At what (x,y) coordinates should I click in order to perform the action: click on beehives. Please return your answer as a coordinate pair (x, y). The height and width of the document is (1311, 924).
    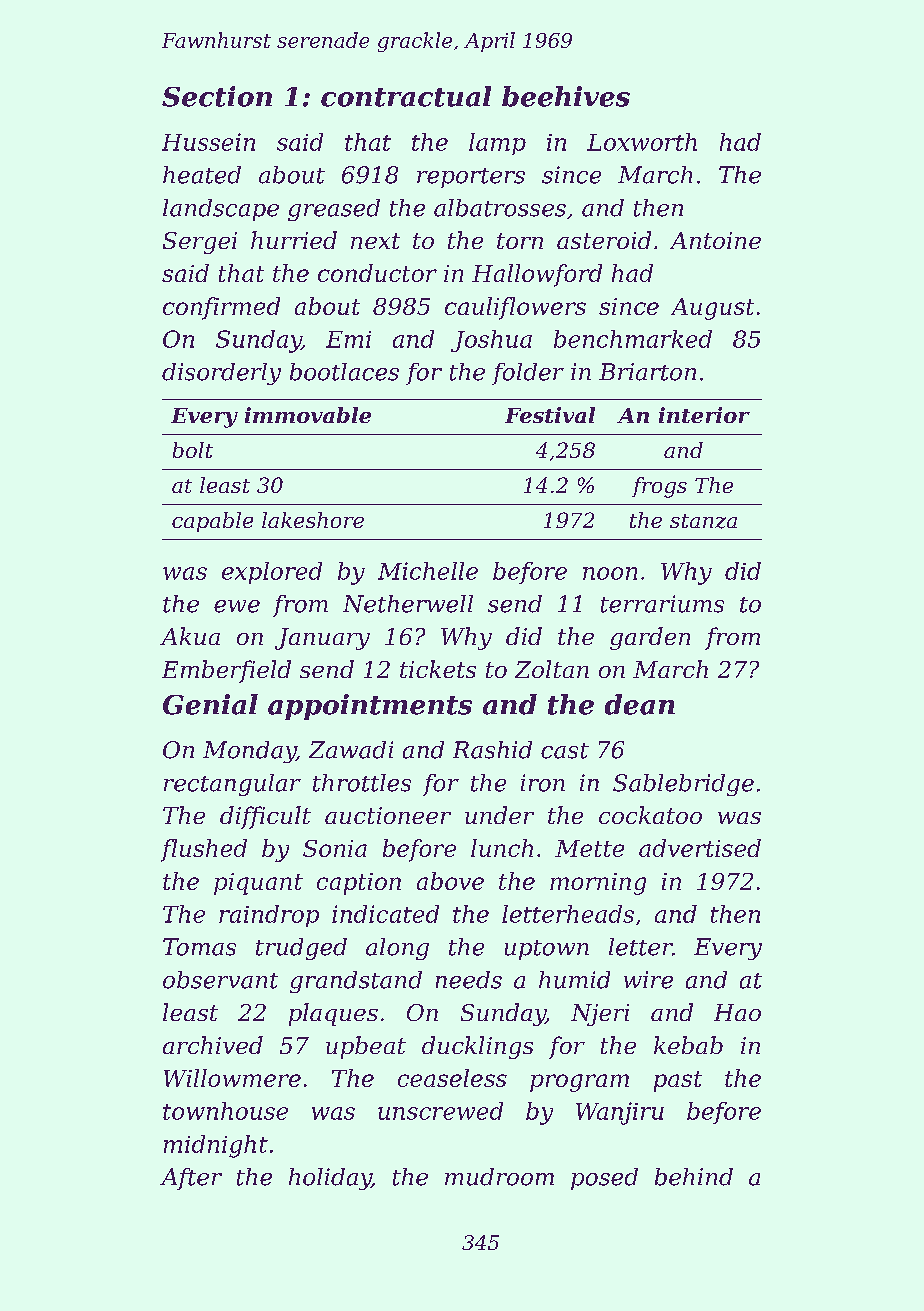
    Looking at the image, I should click on (566, 96).
